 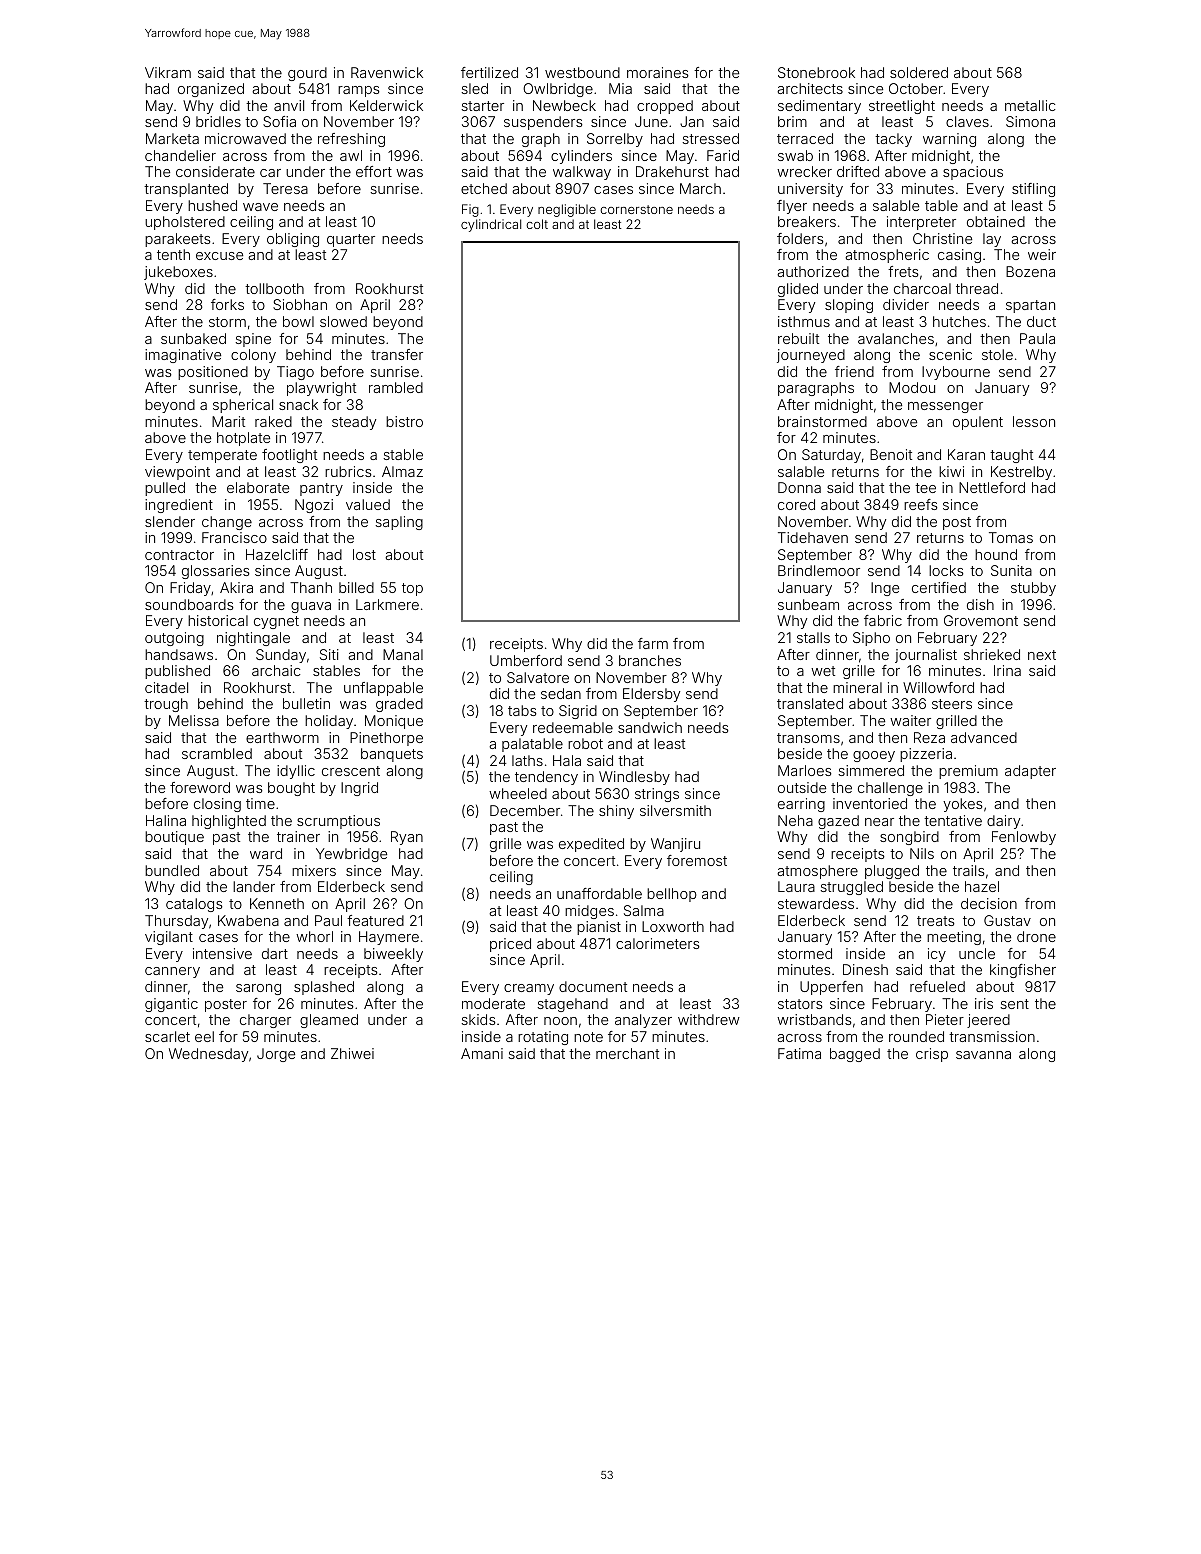 I want to click on top, so click(x=412, y=589).
